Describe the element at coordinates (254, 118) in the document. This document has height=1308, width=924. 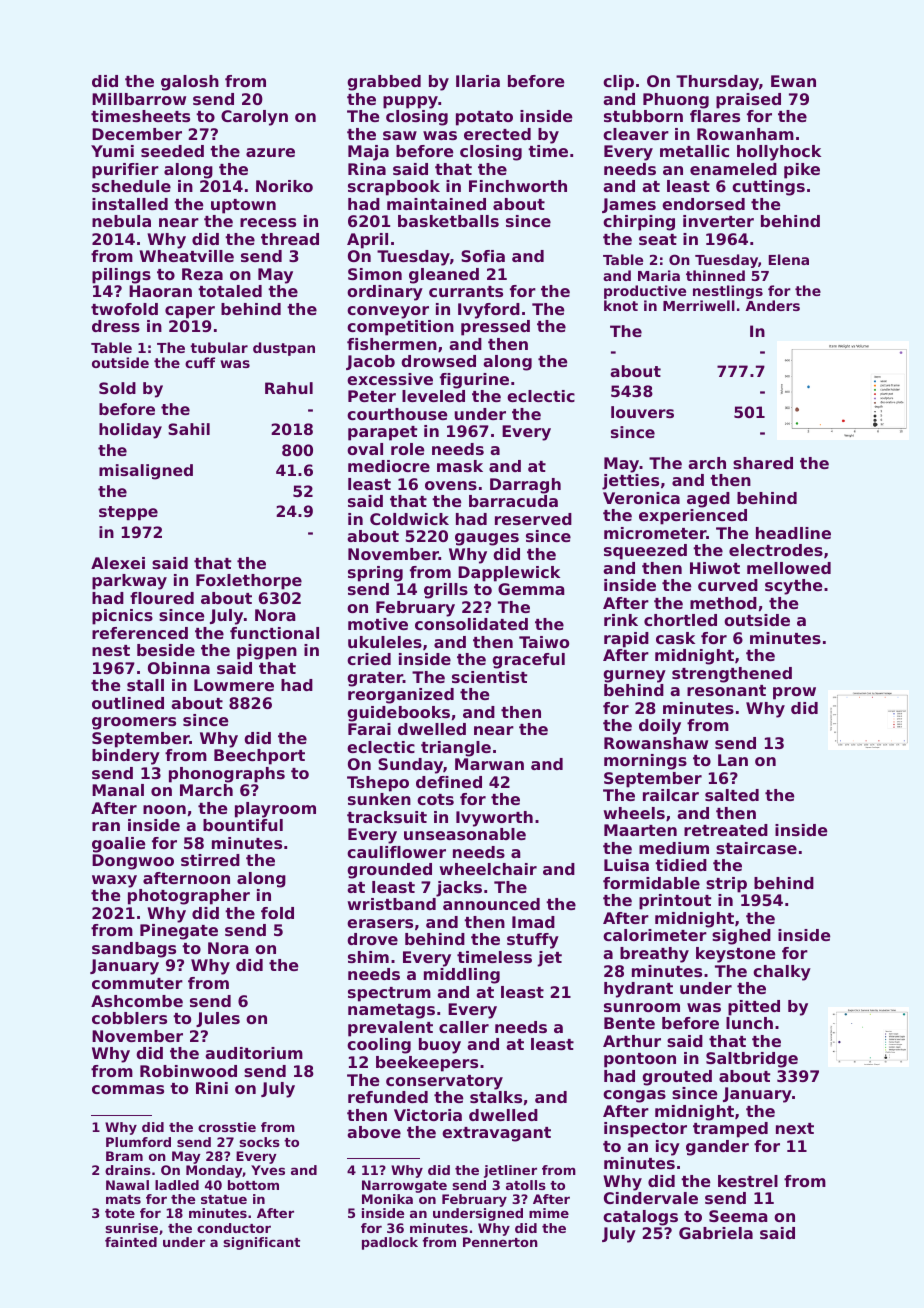
I see `Carolyn` at that location.
